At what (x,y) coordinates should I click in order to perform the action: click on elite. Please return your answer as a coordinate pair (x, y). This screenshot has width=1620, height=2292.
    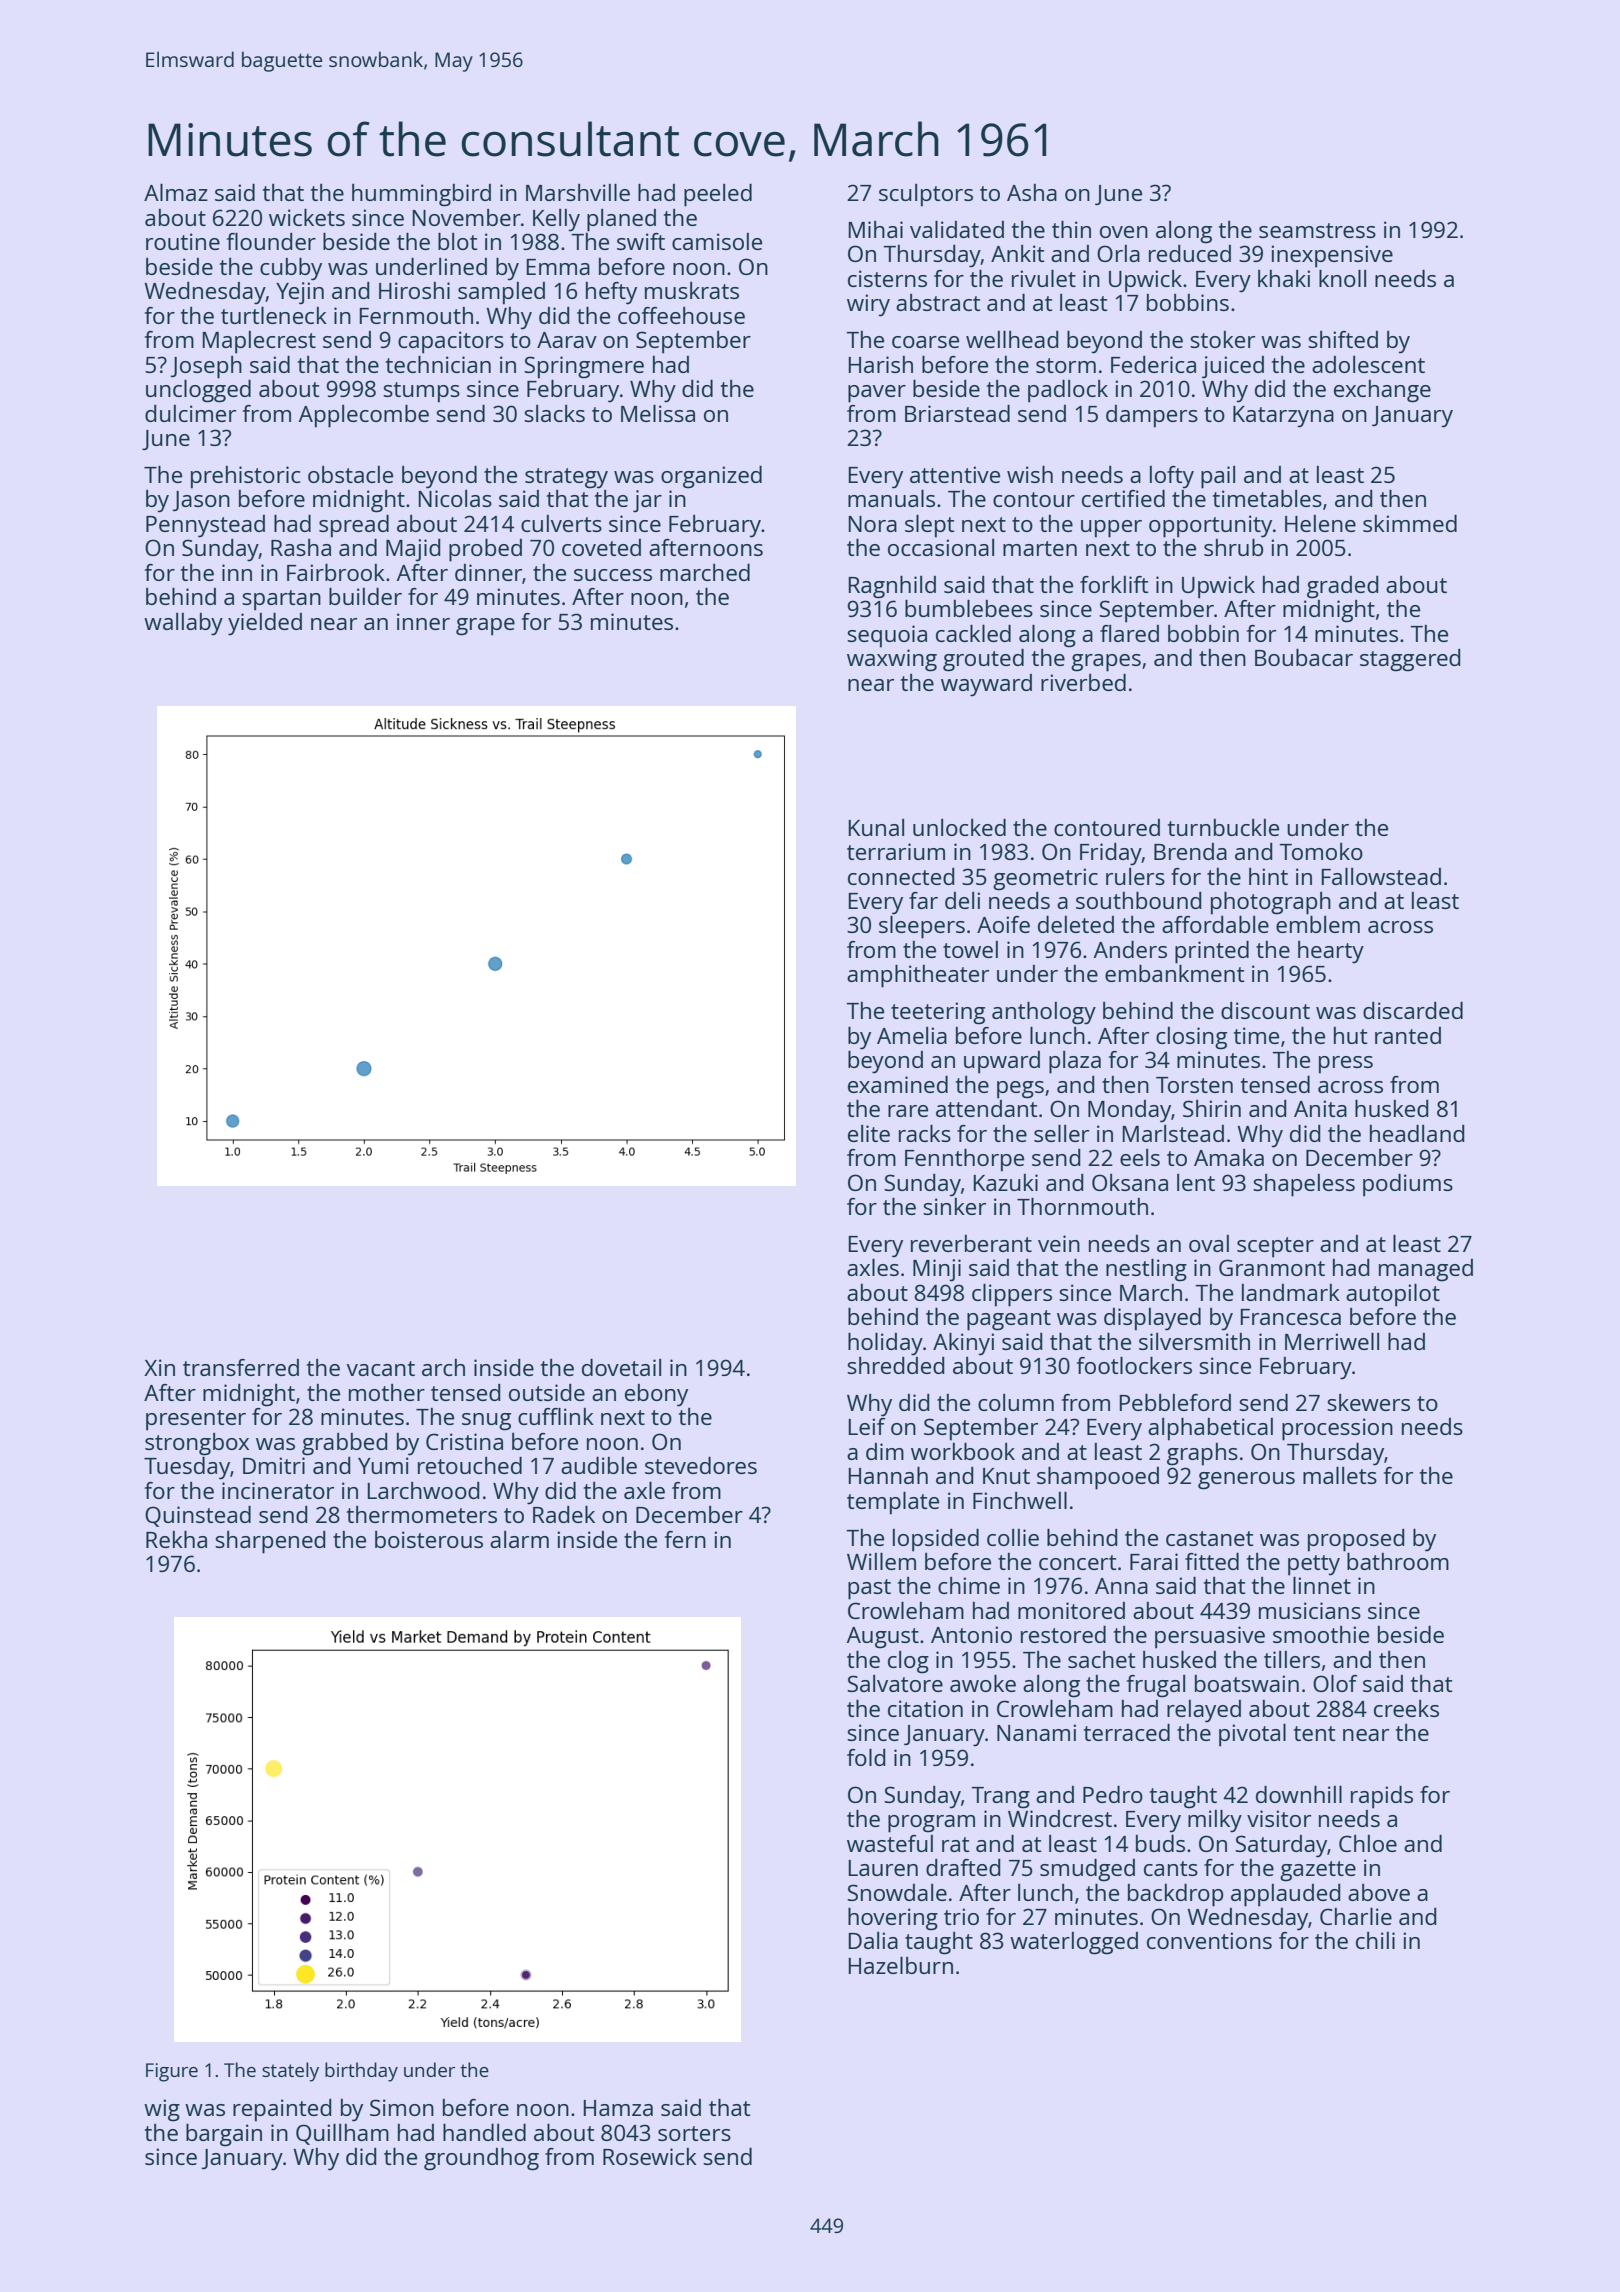
    Looking at the image, I should click on (869, 1133).
